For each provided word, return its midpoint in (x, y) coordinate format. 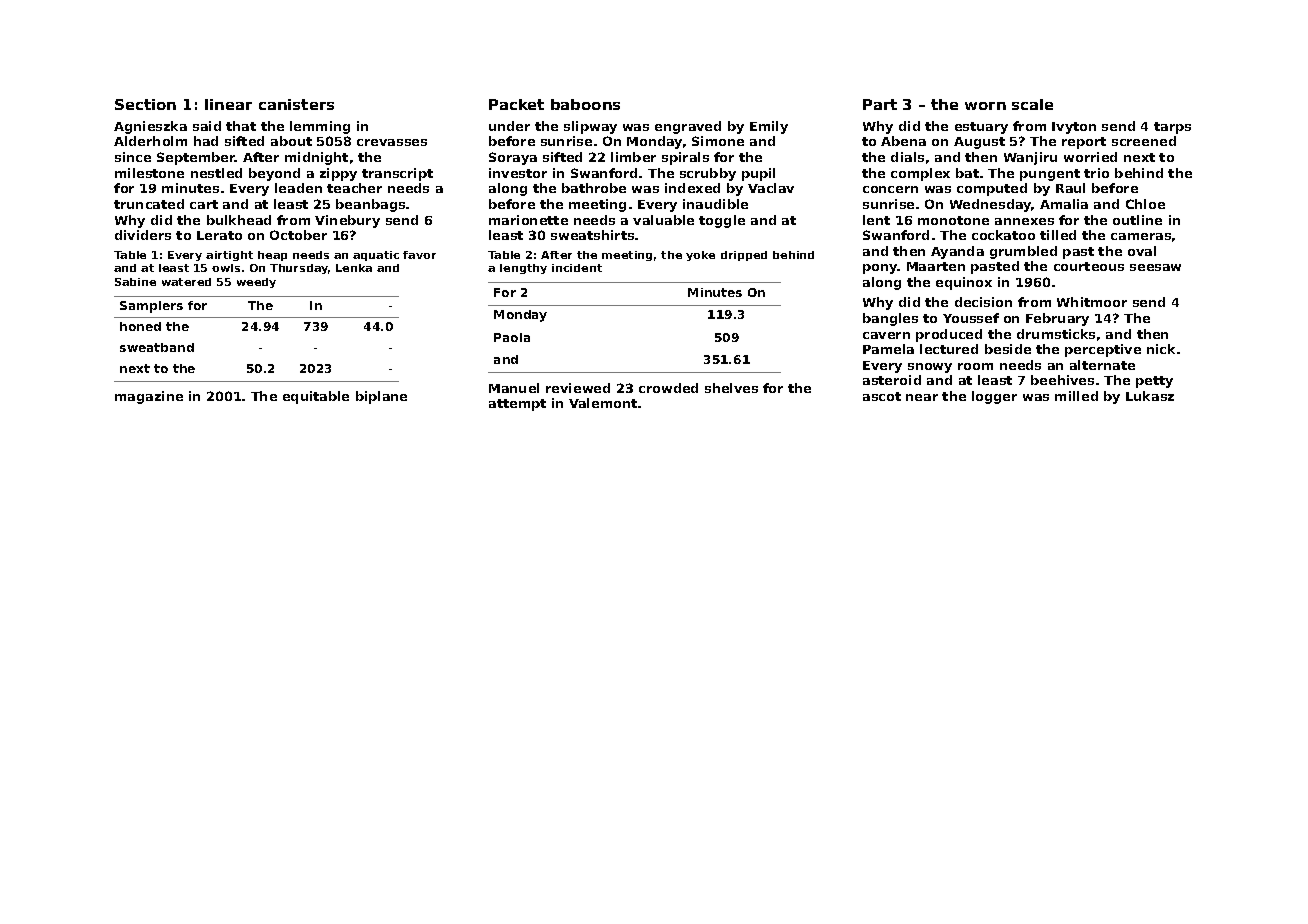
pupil (758, 174)
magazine (149, 397)
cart (204, 204)
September (196, 158)
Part (880, 104)
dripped (744, 256)
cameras (1141, 236)
